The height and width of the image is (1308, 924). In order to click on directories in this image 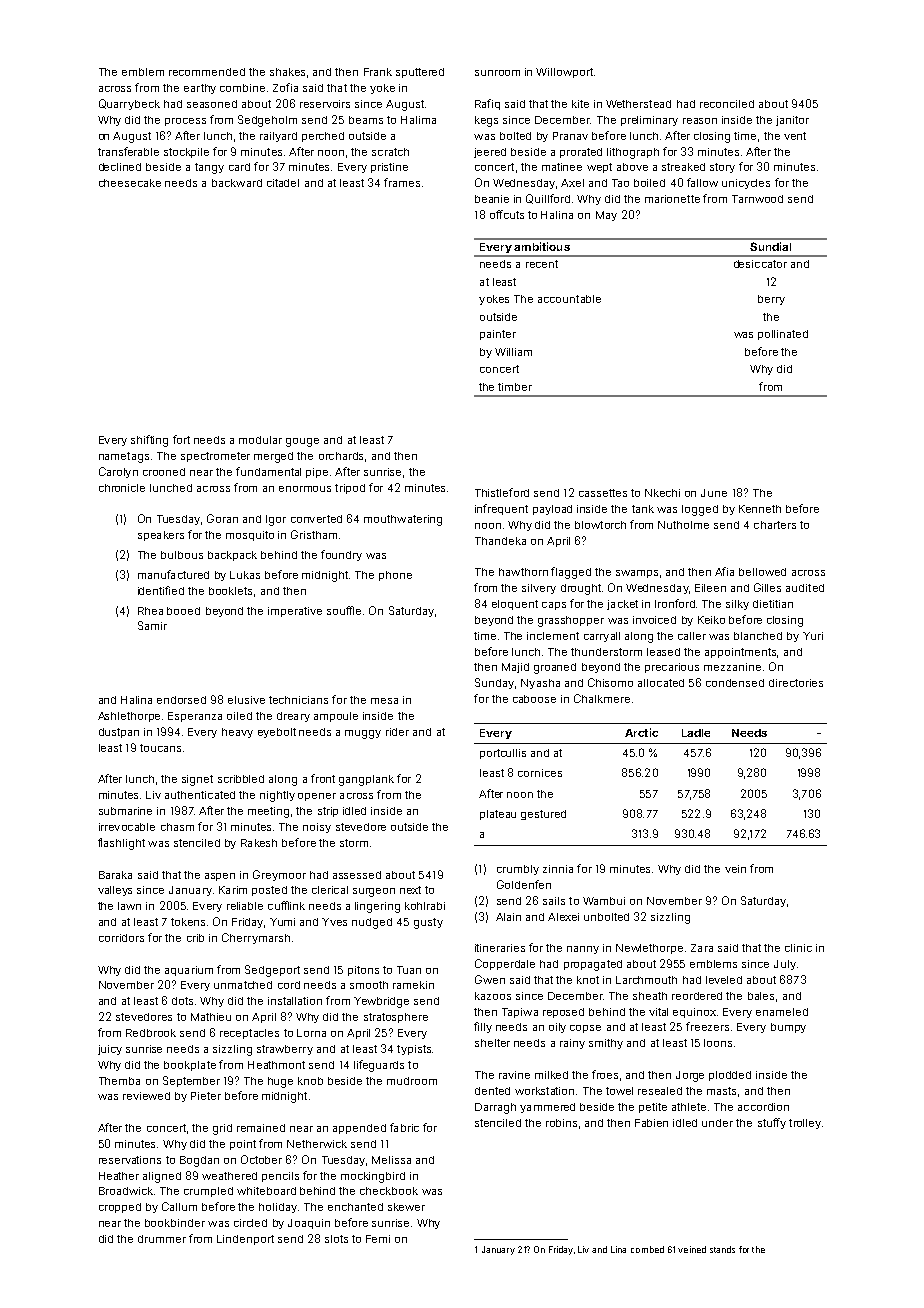, I will do `click(796, 683)`.
